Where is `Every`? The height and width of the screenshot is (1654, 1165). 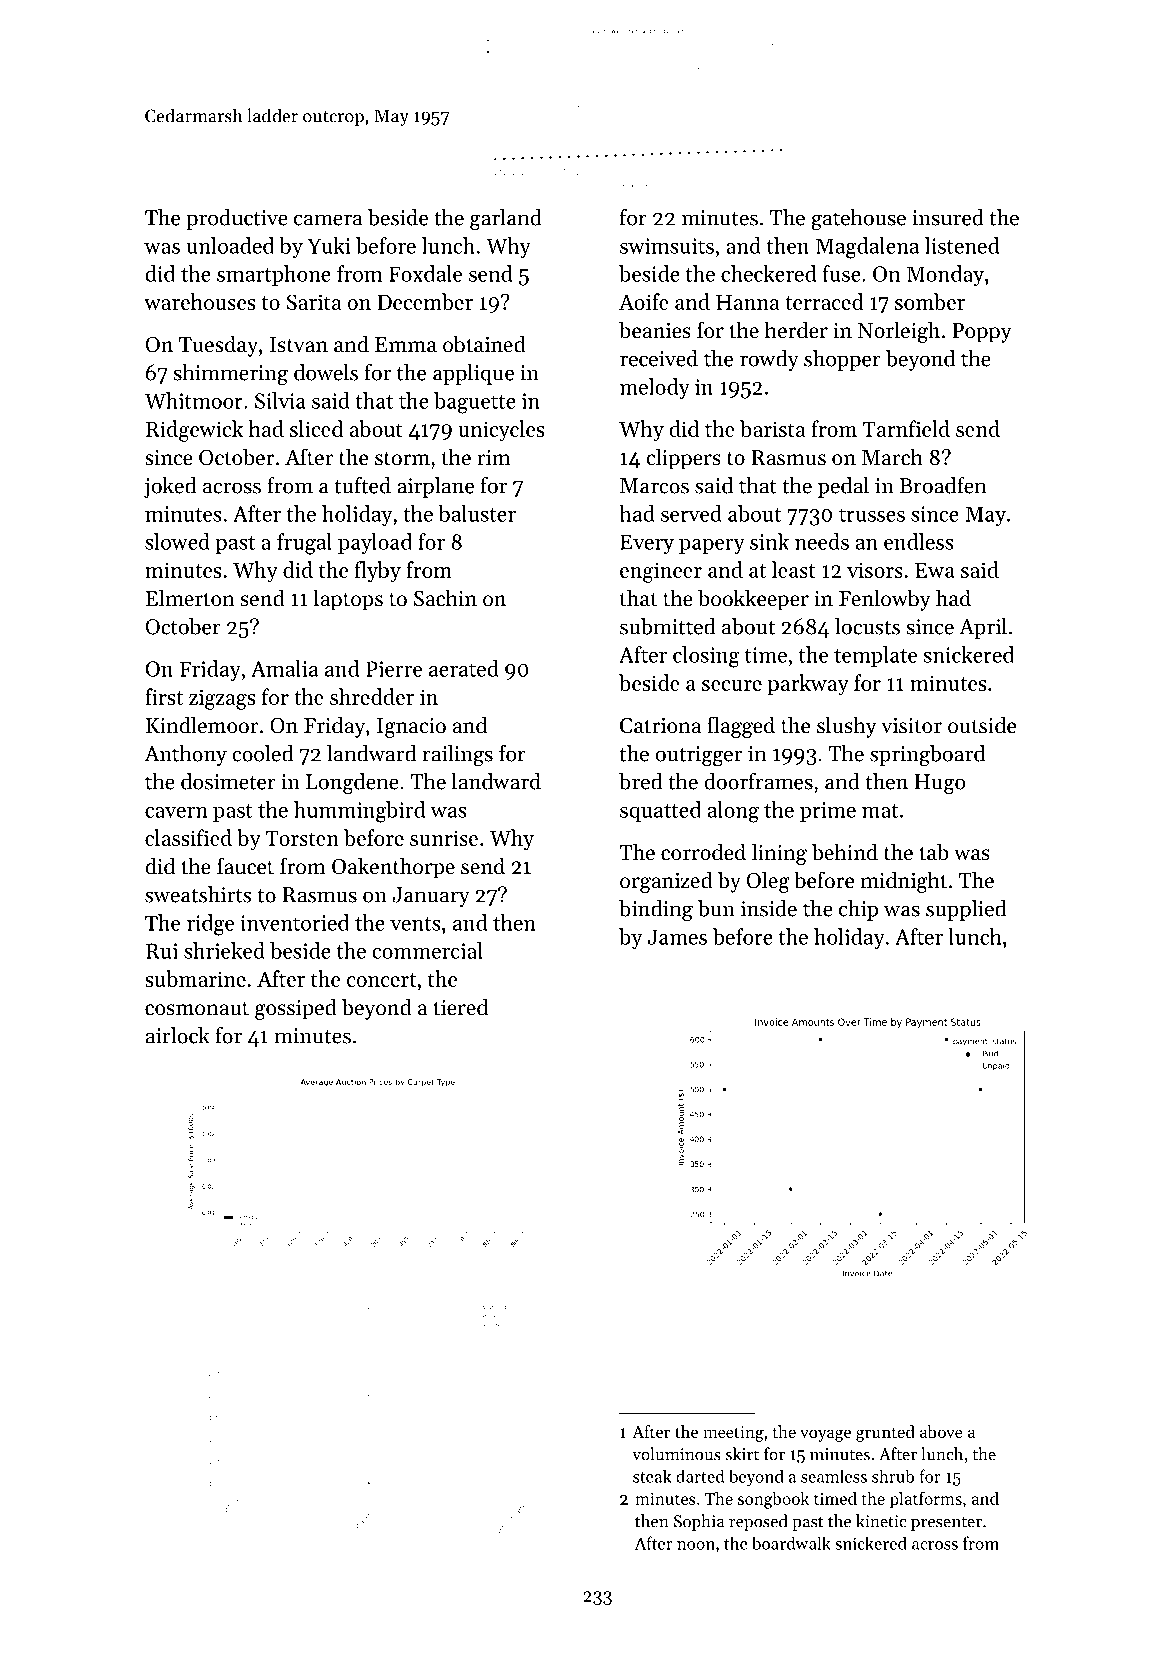
Every is located at coordinates (647, 544).
